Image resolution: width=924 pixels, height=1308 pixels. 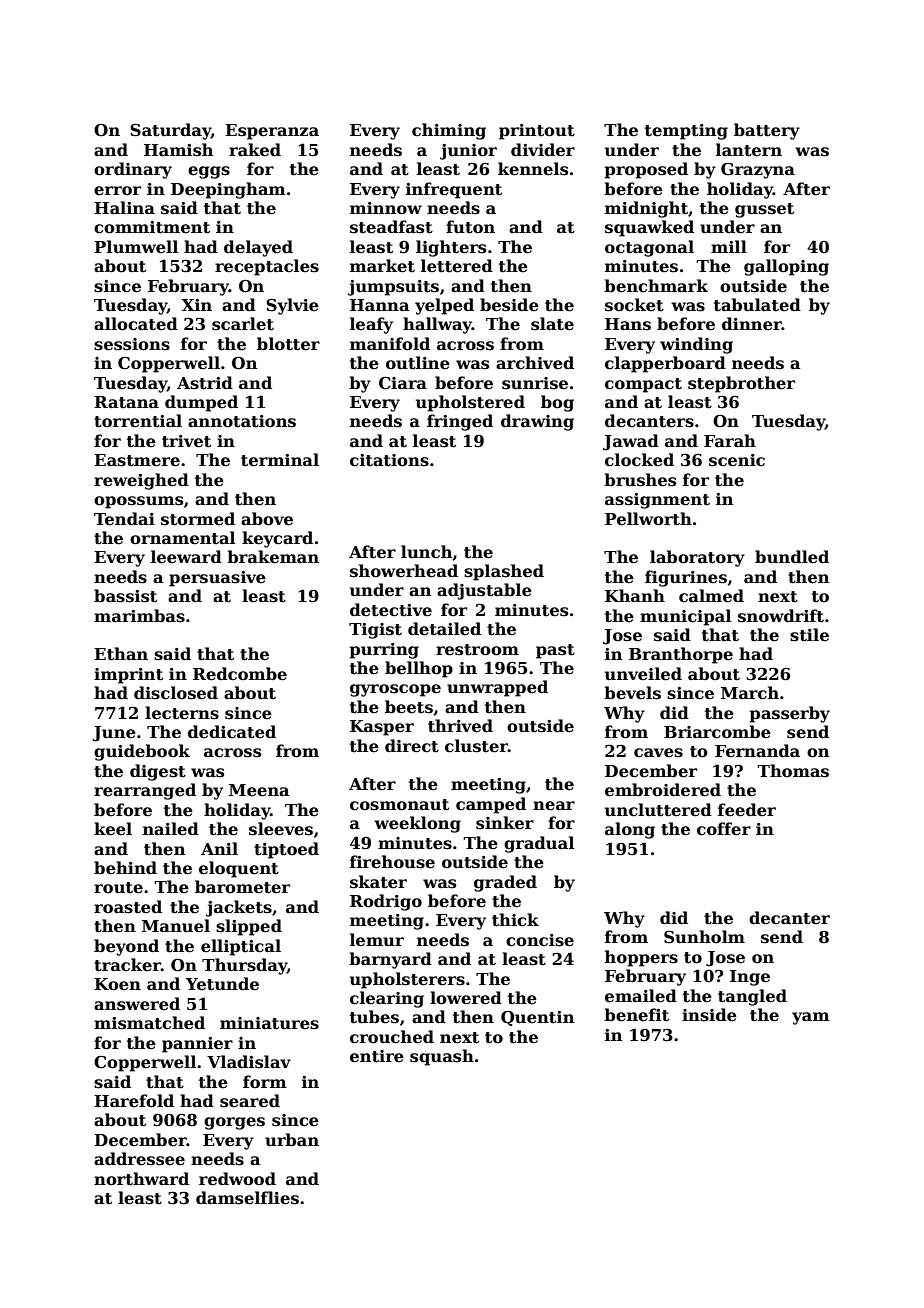 I want to click on urban, so click(x=292, y=1140).
